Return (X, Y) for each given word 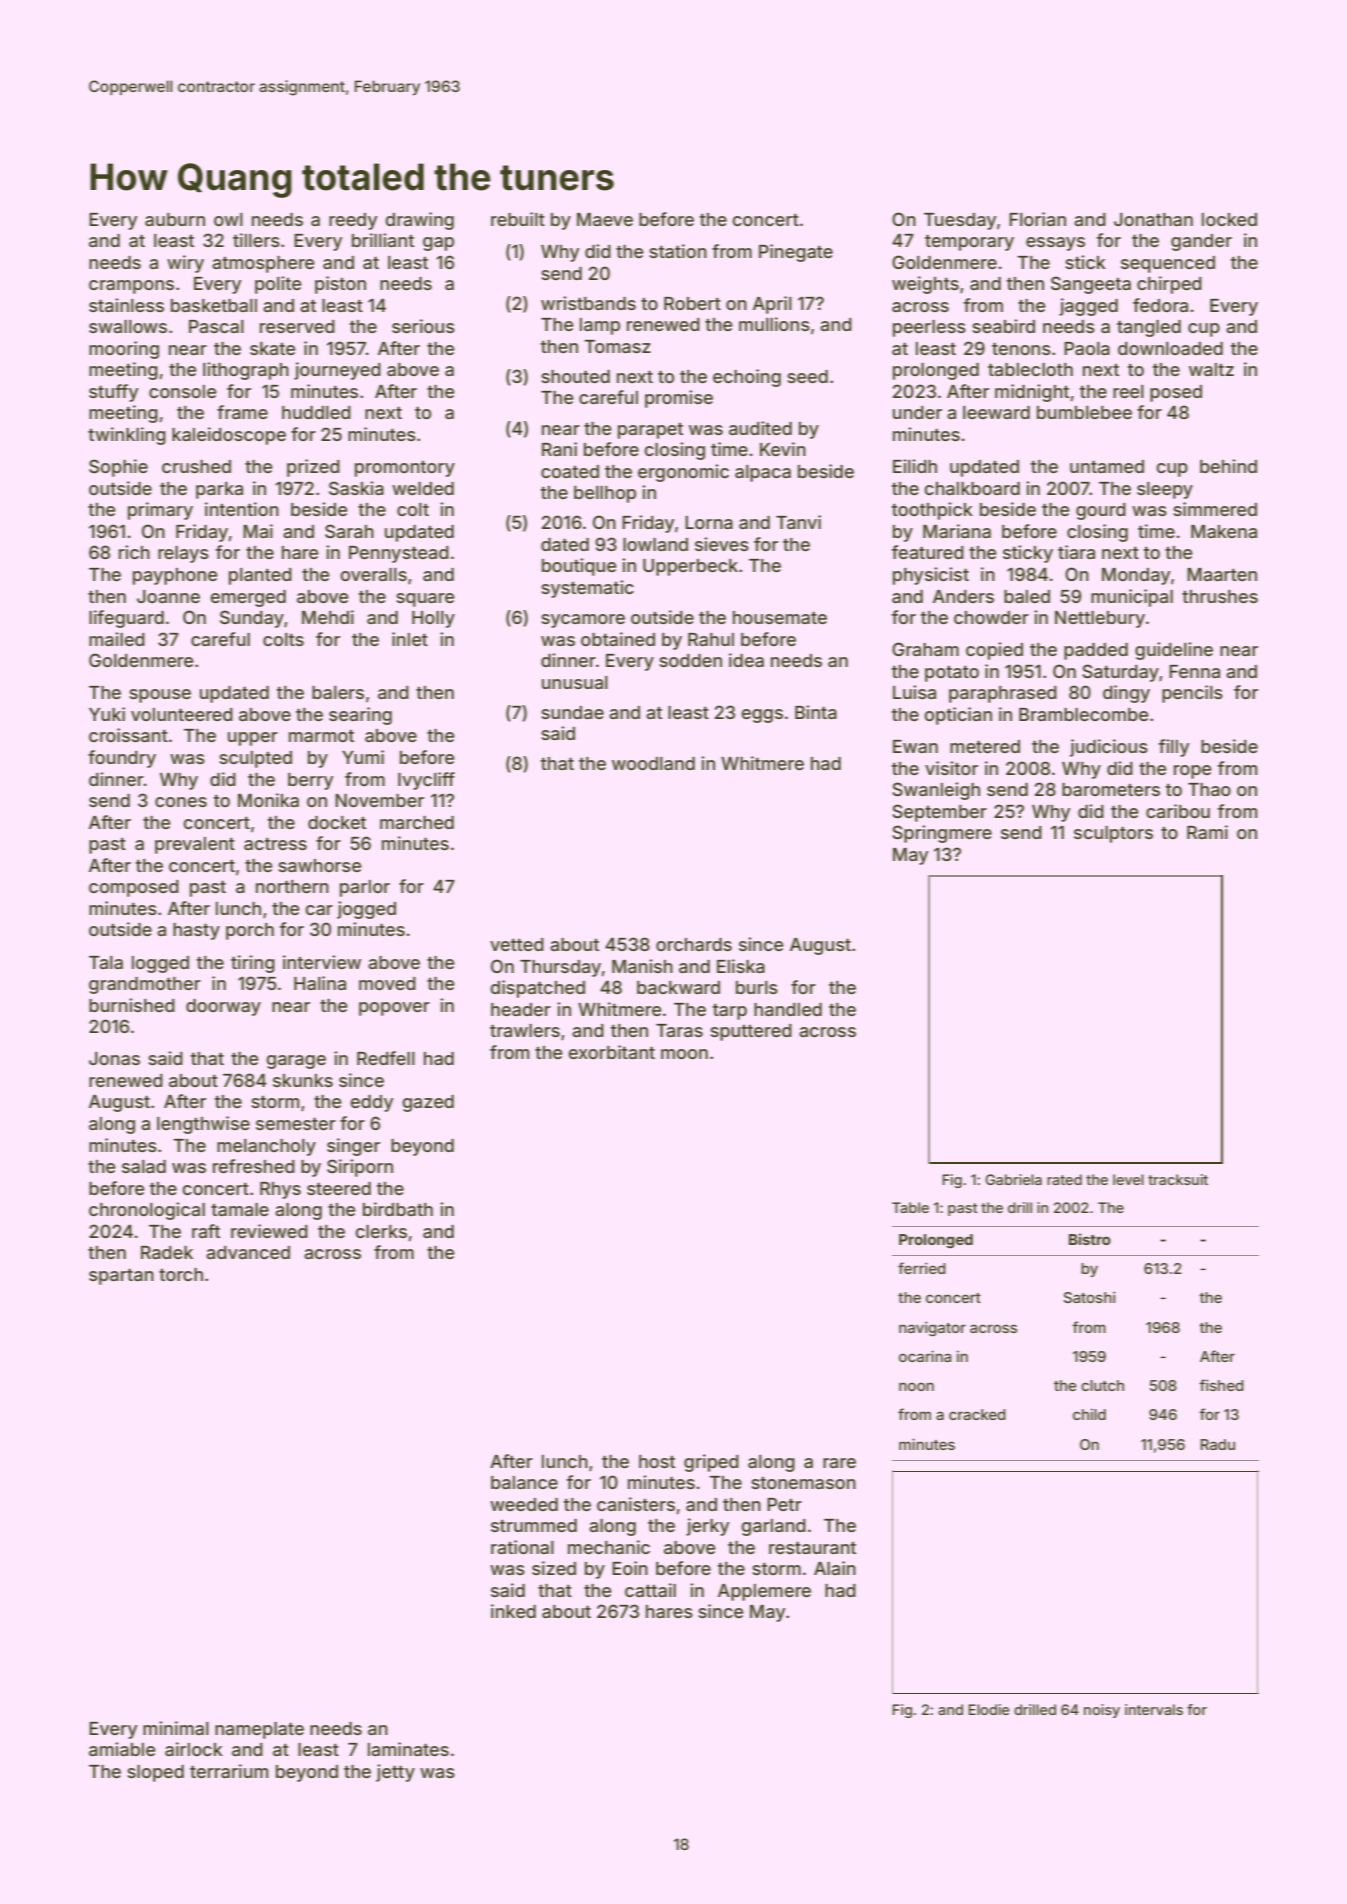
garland (774, 1527)
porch (250, 931)
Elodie (988, 1709)
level (1128, 1179)
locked (1229, 219)
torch (181, 1274)
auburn (175, 219)
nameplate (259, 1730)
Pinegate (796, 253)
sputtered (751, 1032)
